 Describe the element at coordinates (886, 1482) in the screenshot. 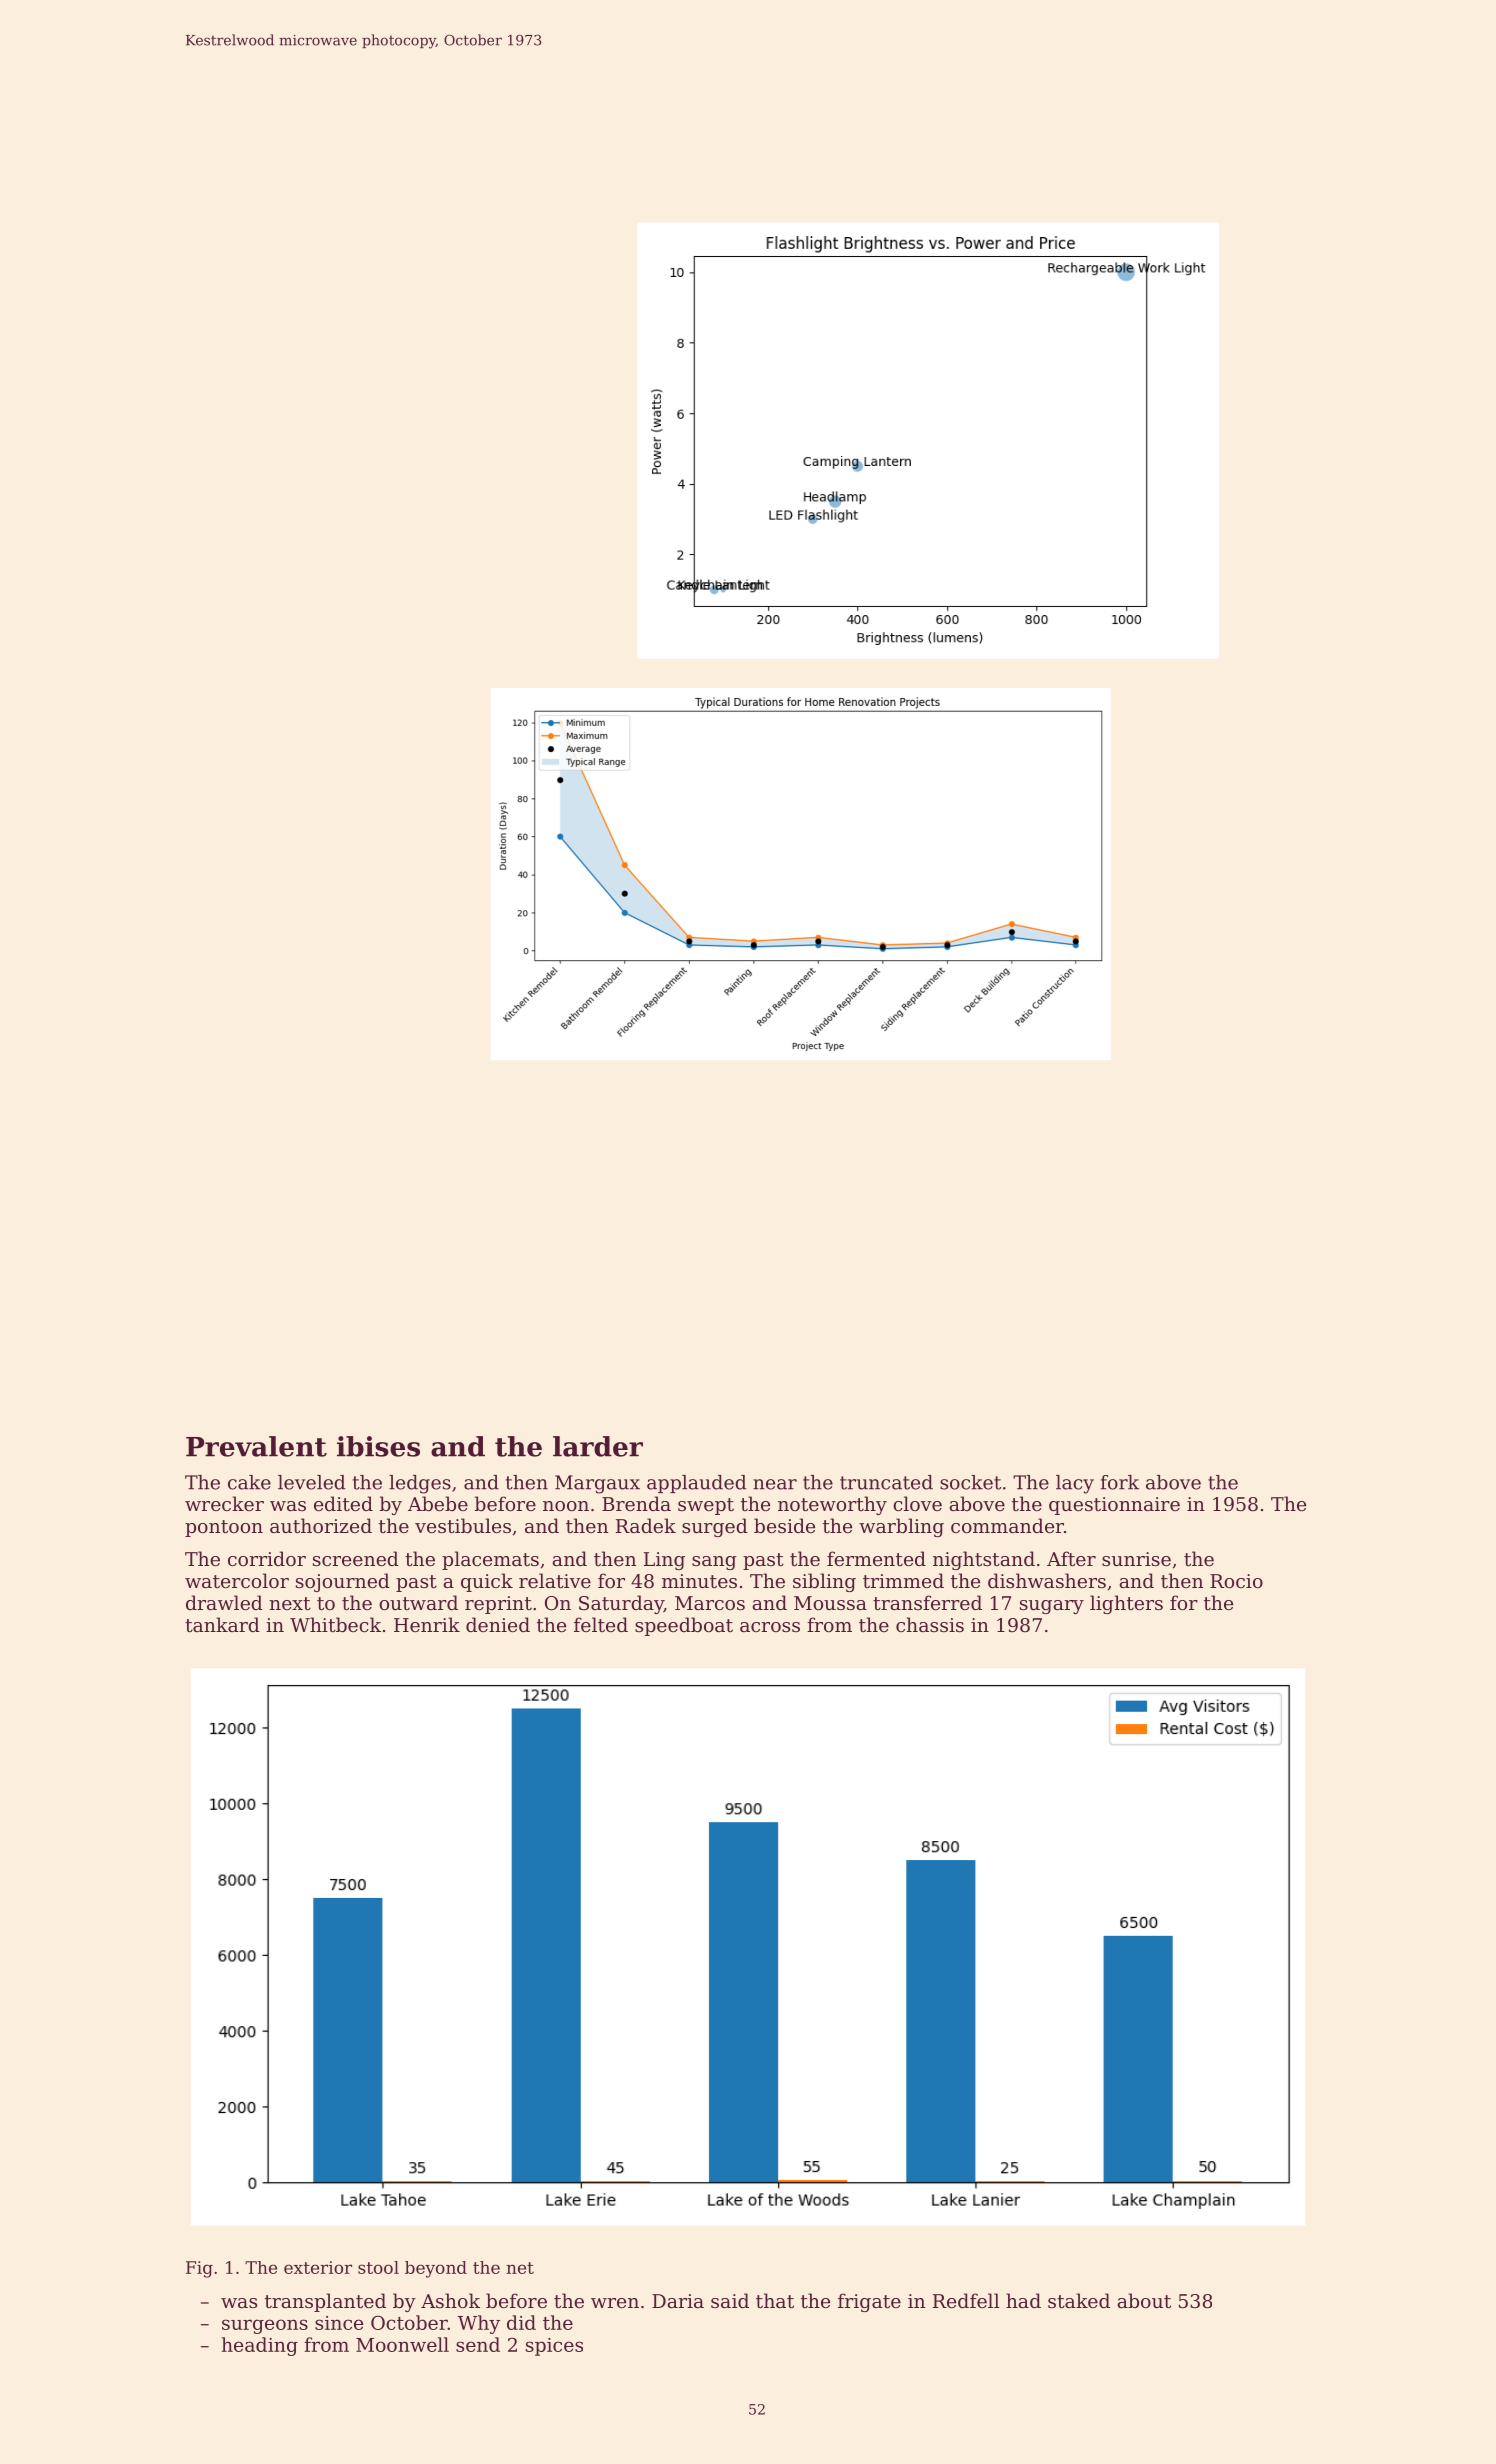

I see `truncated` at that location.
